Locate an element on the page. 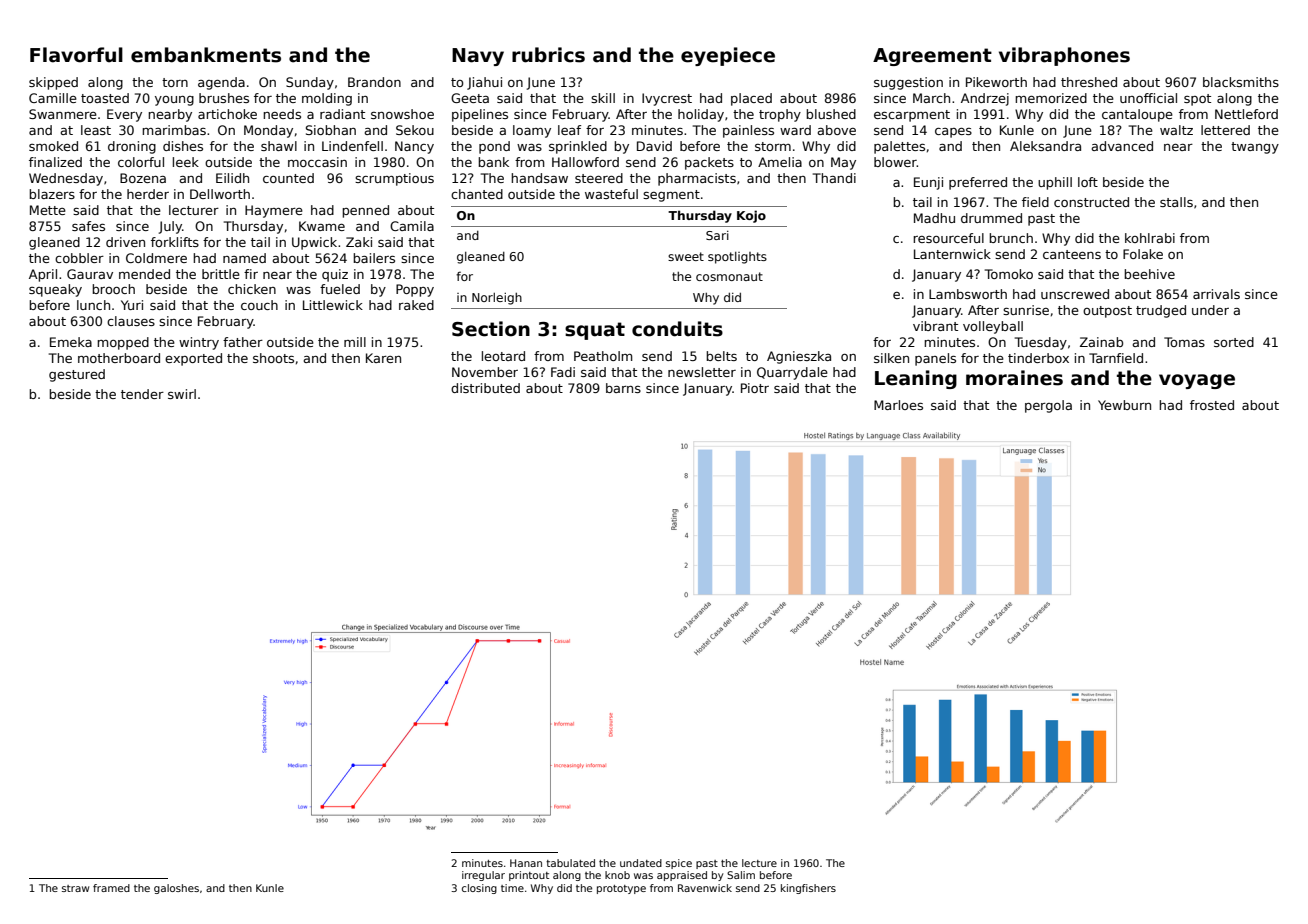 The image size is (1308, 924). packets is located at coordinates (709, 163).
